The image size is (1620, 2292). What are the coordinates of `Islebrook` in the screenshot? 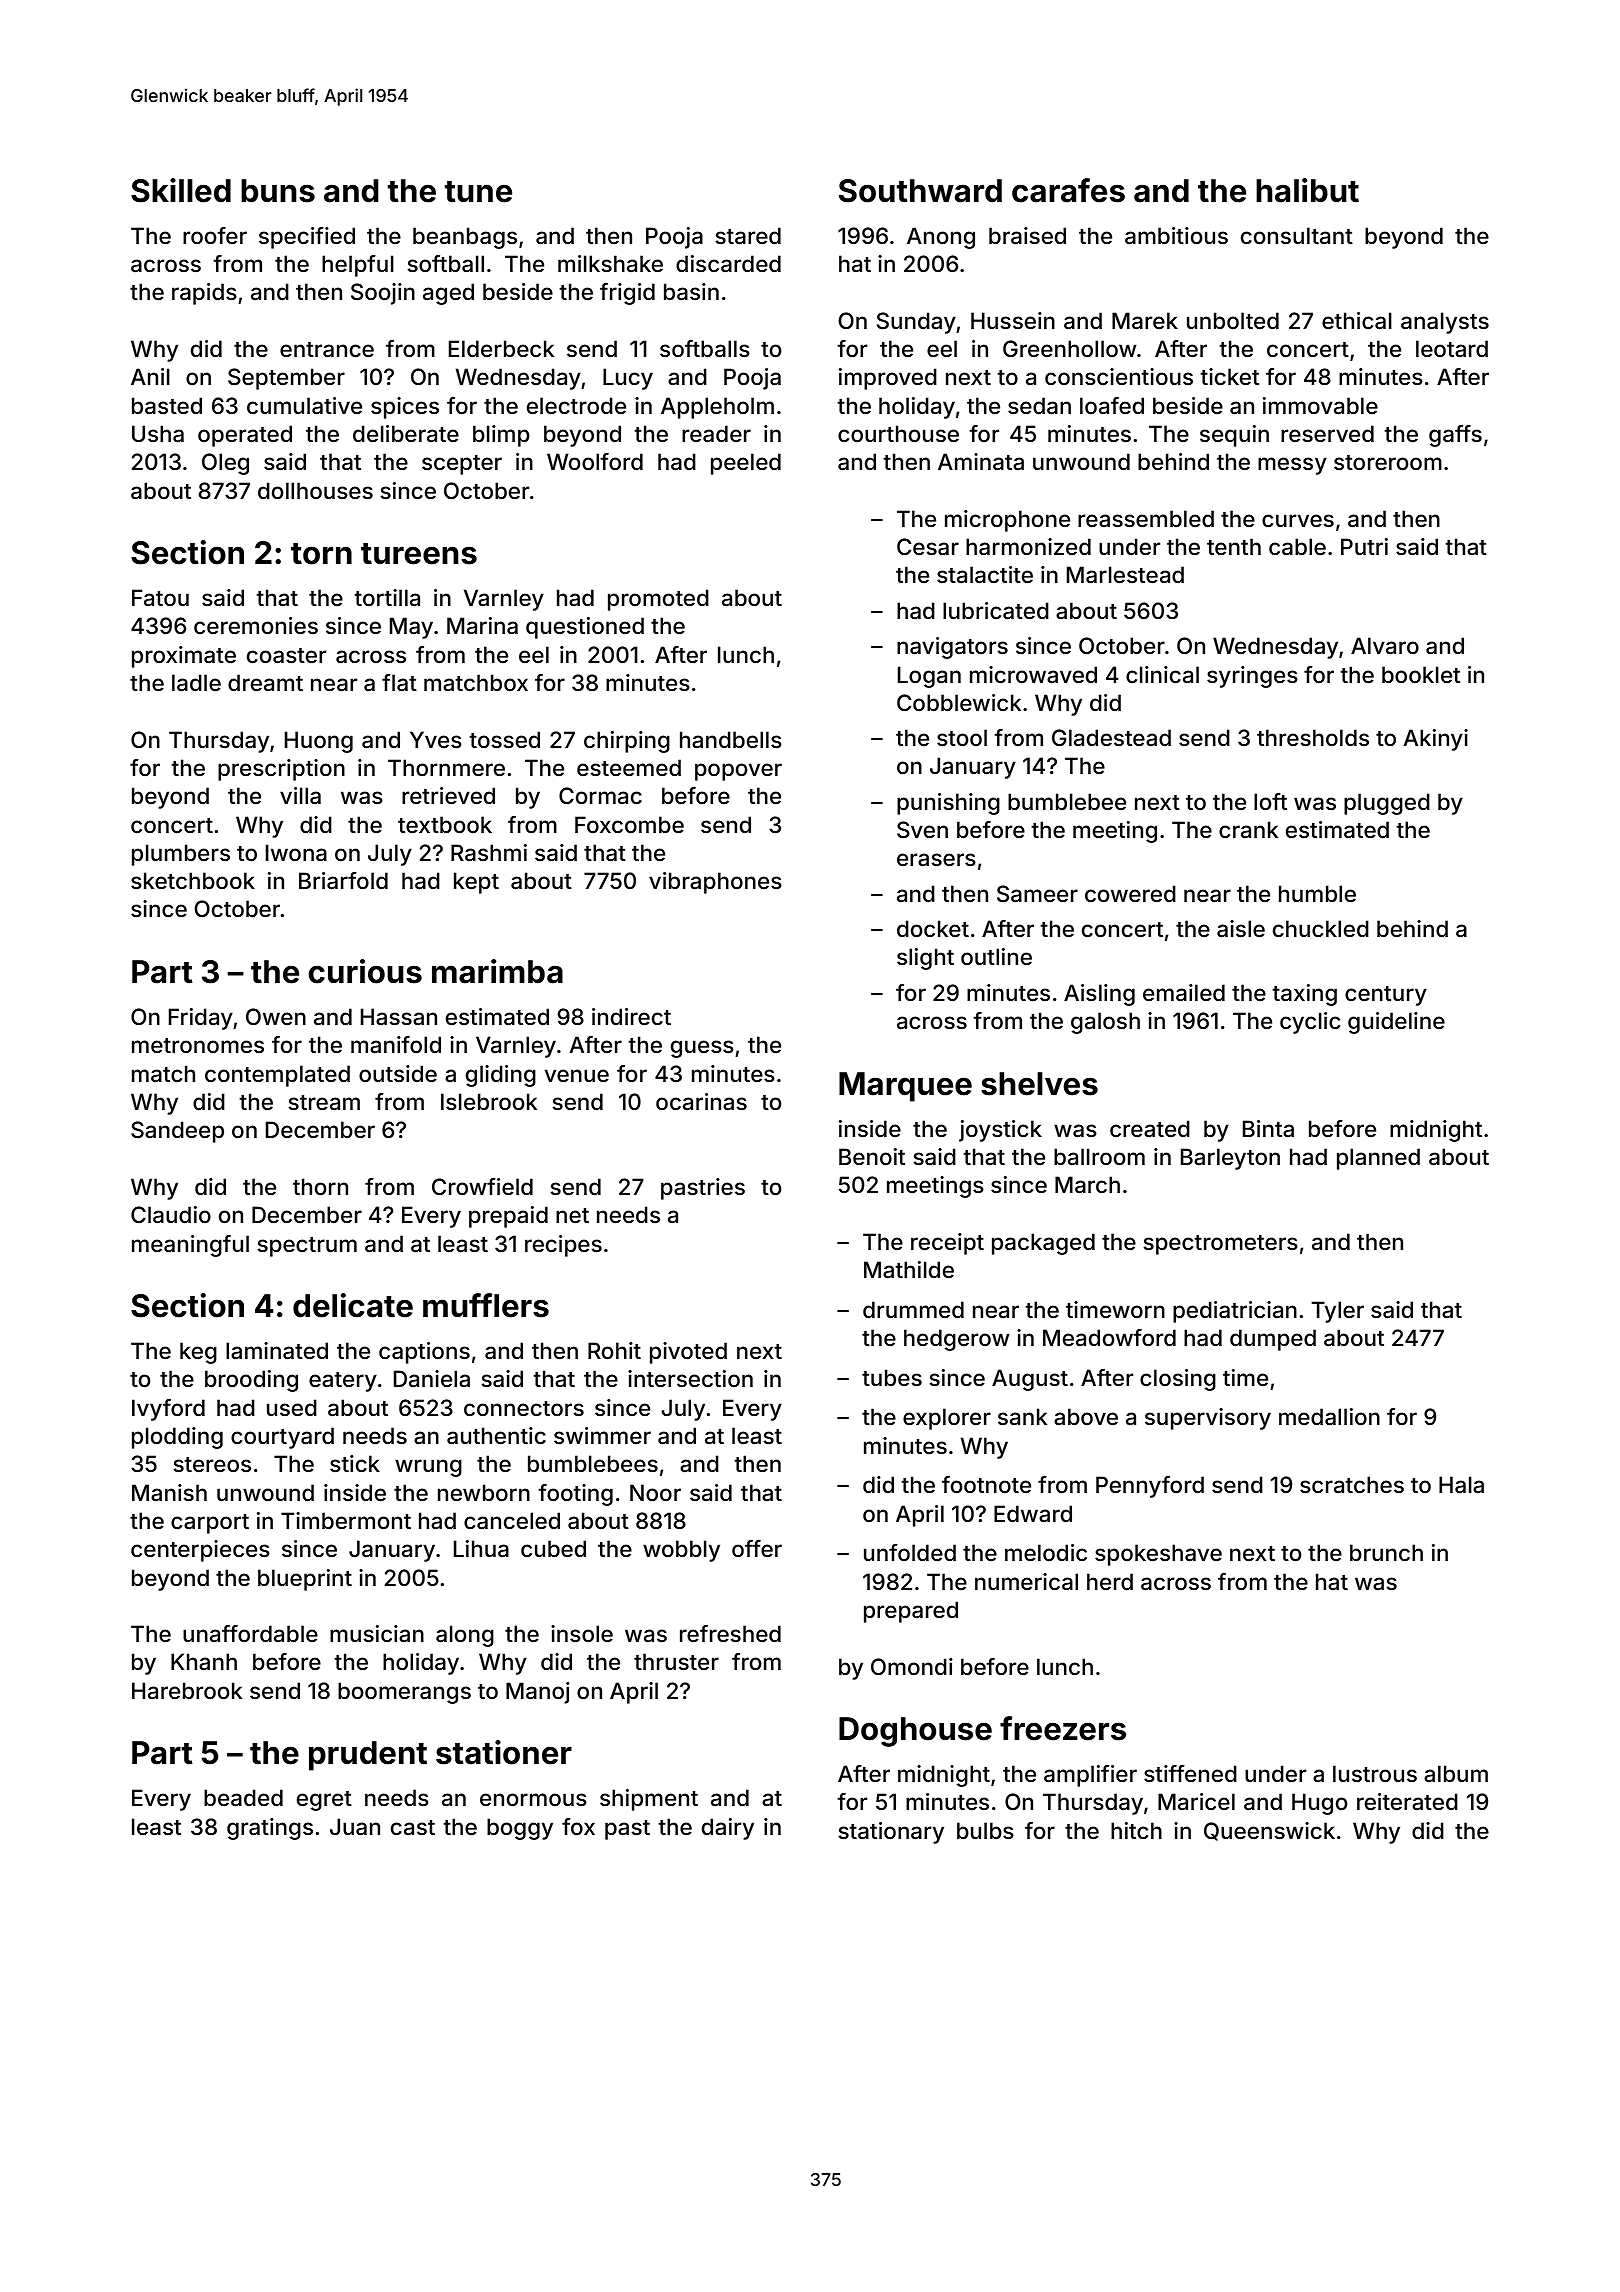 It's located at (489, 1101).
